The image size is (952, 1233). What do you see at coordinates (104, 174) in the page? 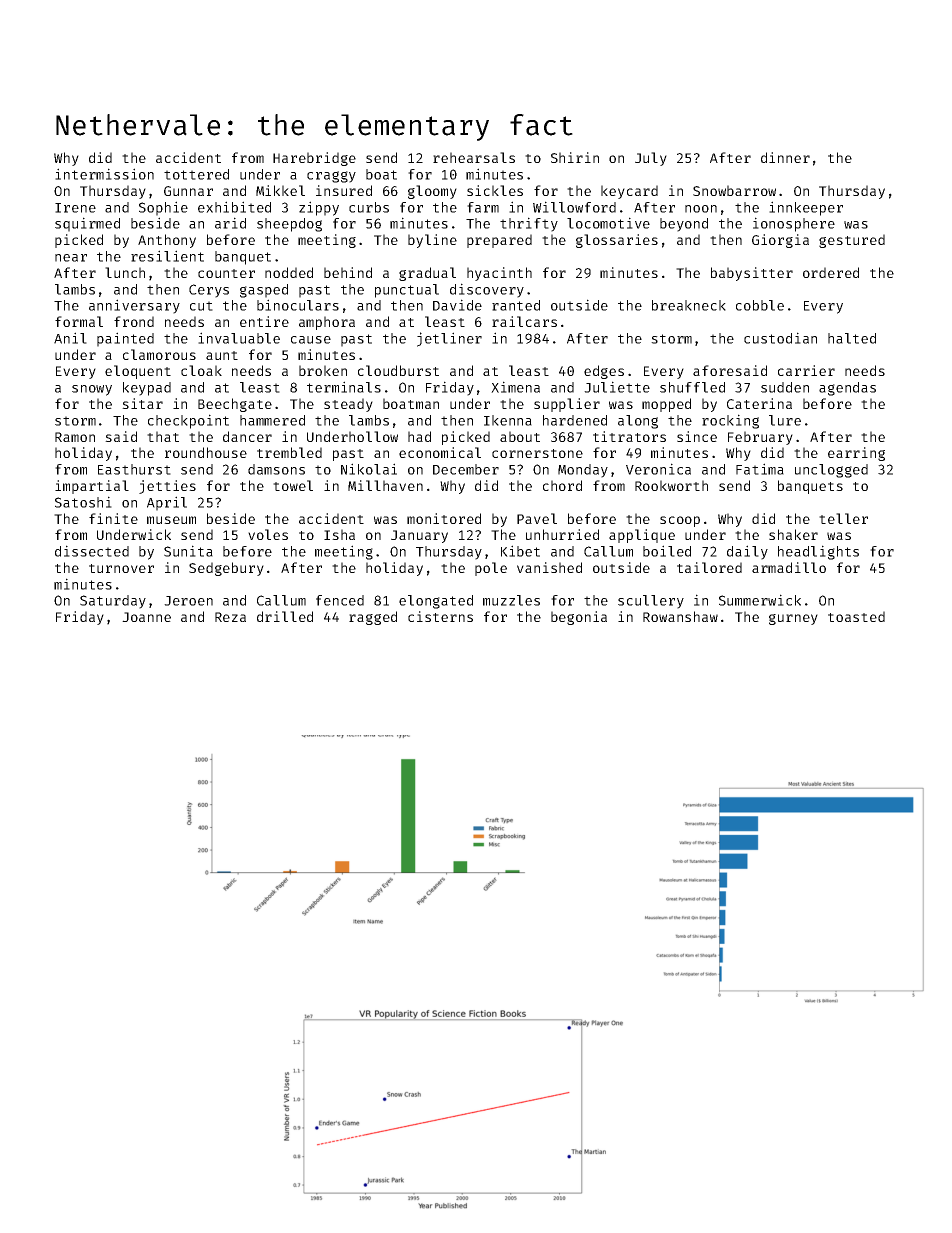
I see `intermission` at bounding box center [104, 174].
